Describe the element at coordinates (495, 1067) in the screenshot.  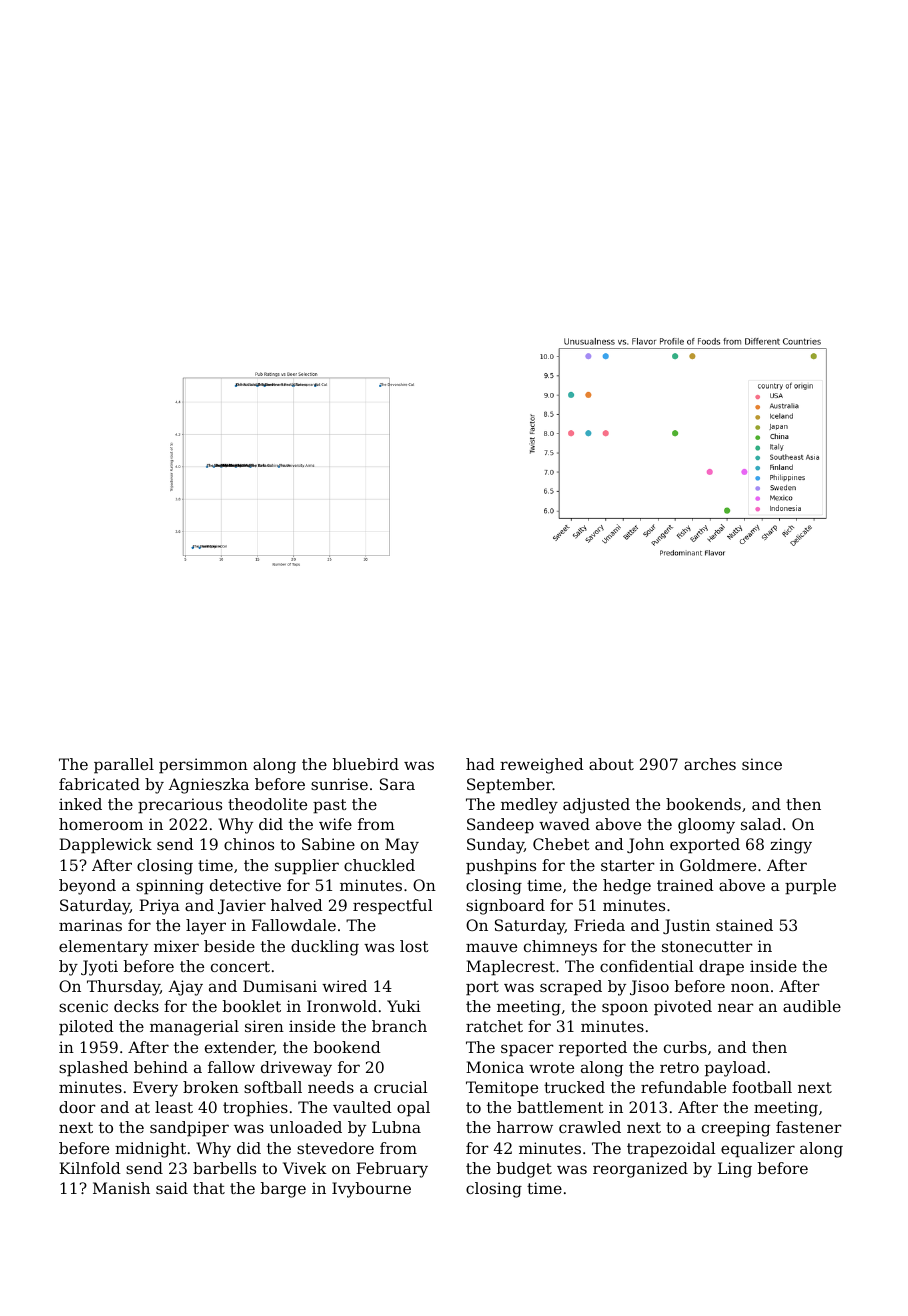
I see `Monica` at that location.
